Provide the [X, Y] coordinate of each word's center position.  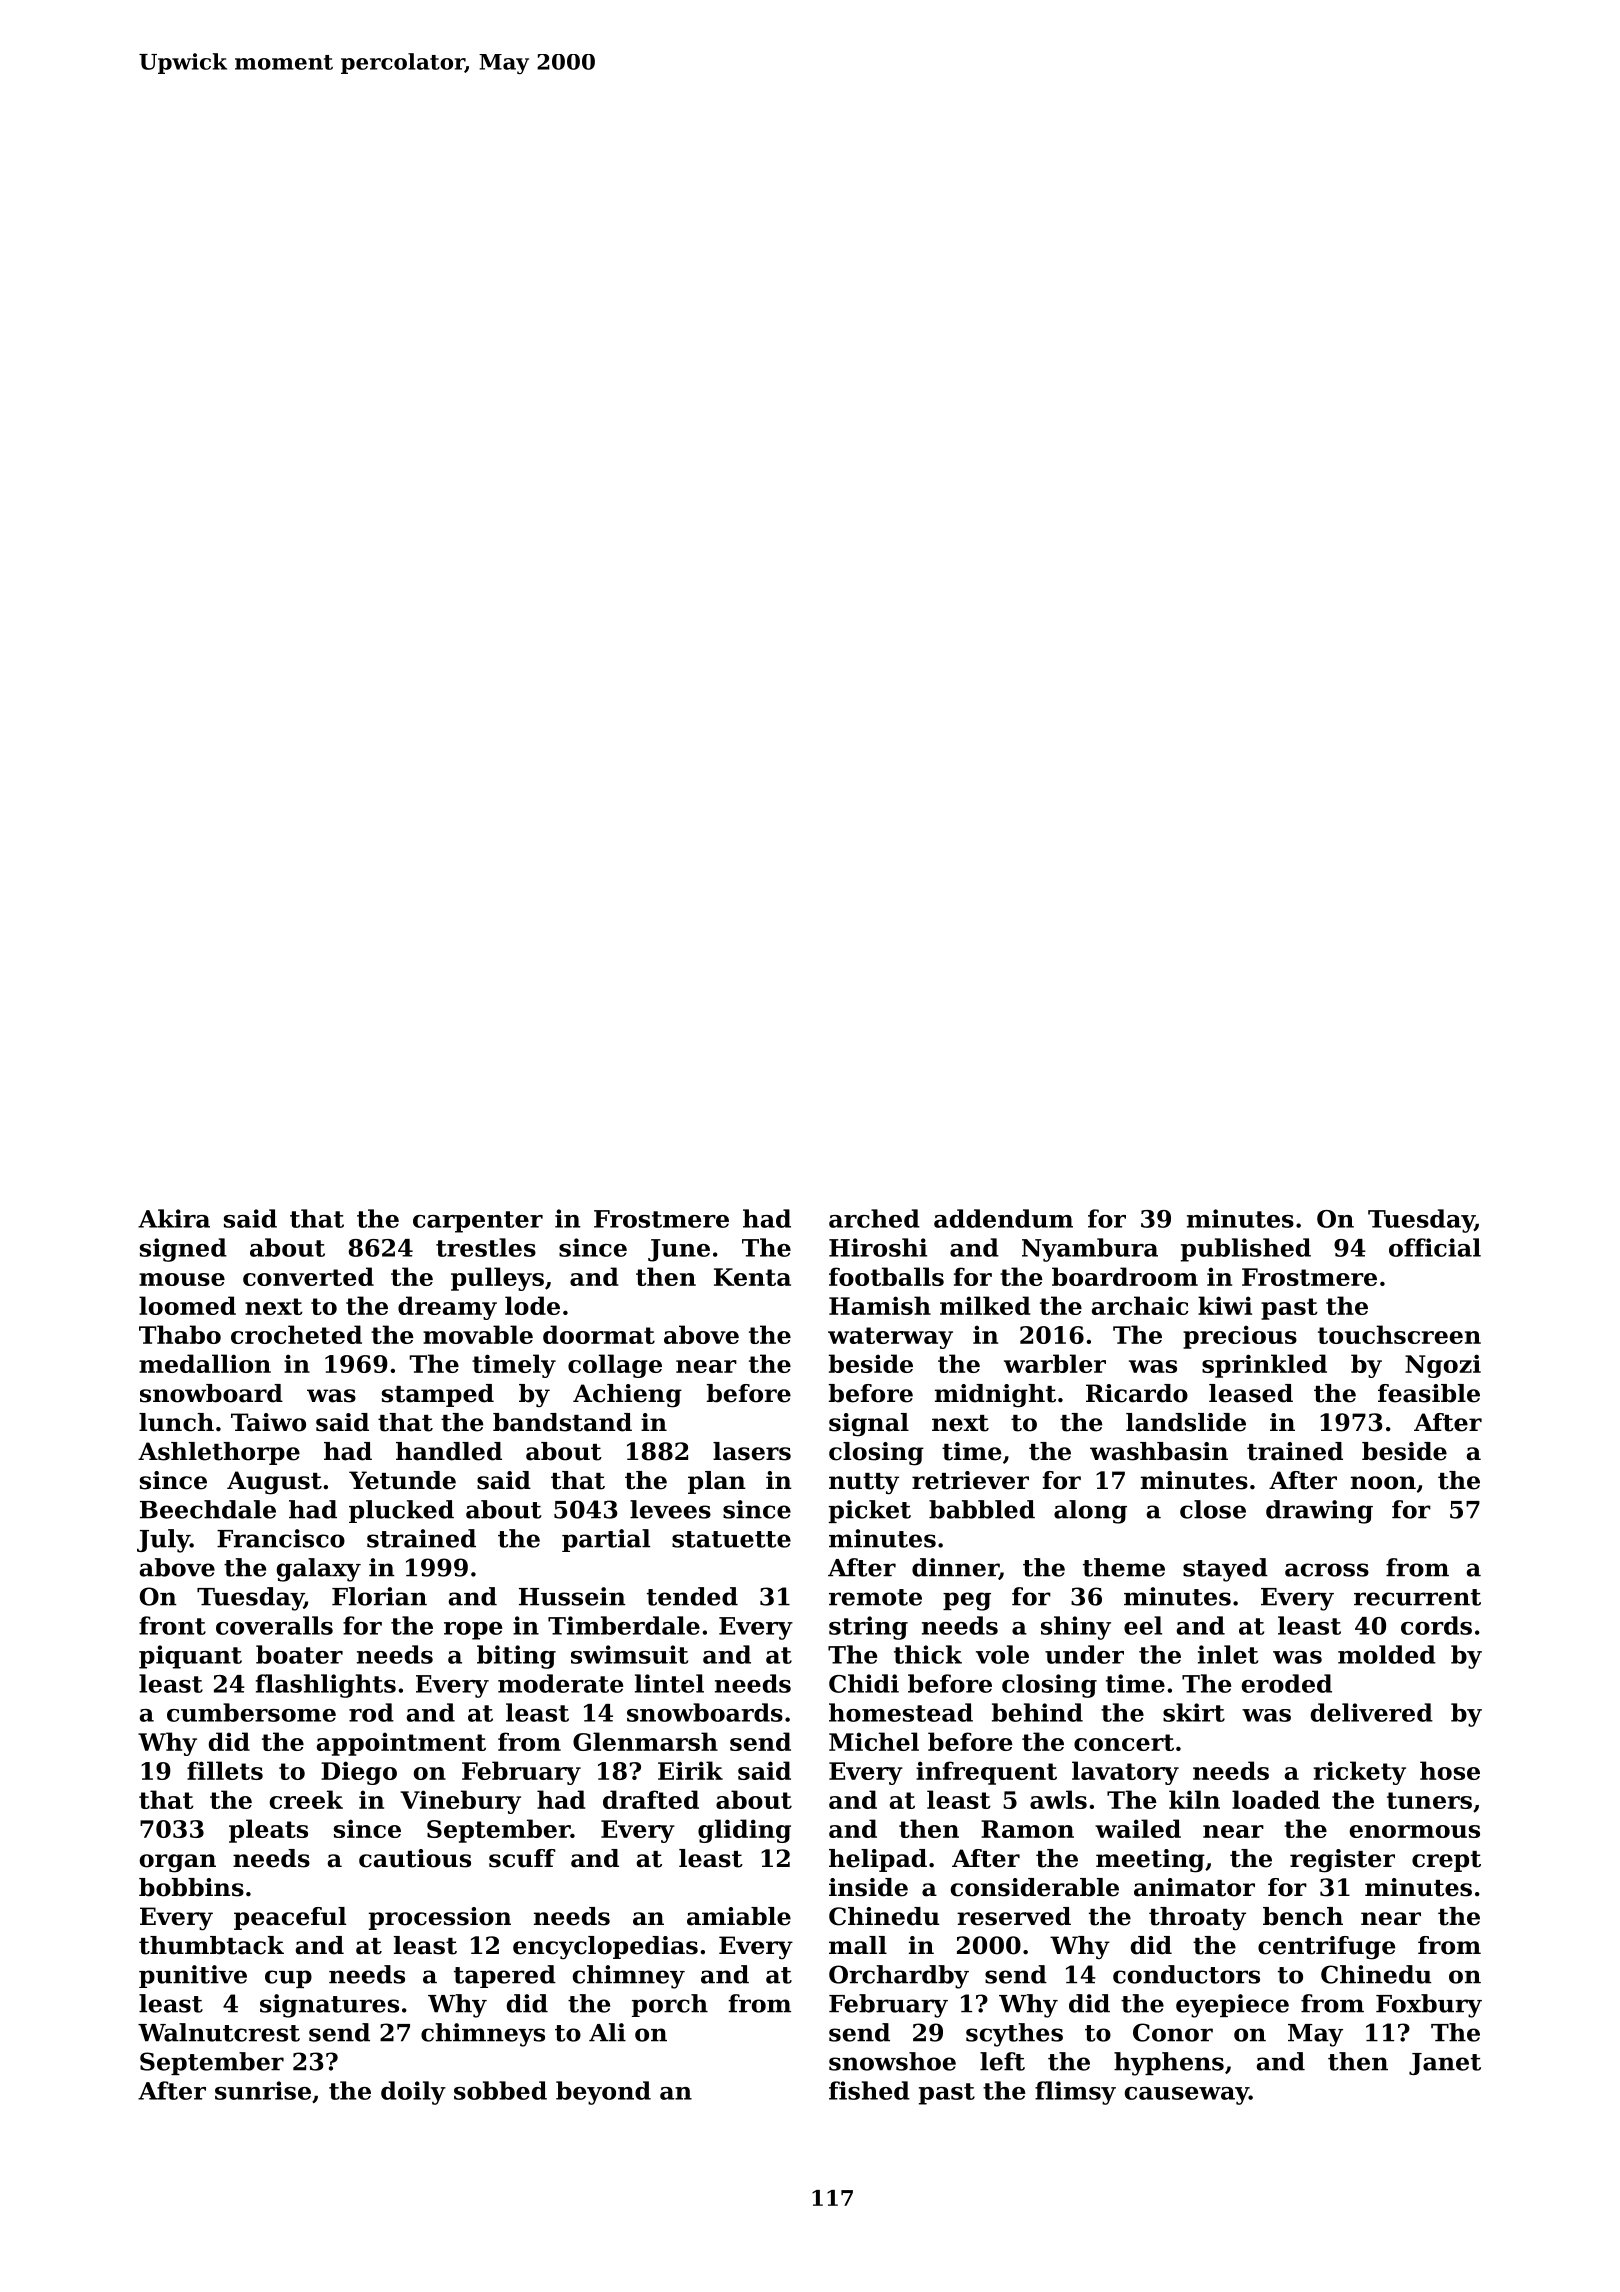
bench [1303, 1916]
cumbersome [251, 1712]
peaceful [290, 1918]
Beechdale [208, 1509]
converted [308, 1276]
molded [1387, 1654]
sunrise [263, 2090]
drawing [1319, 1512]
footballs [886, 1276]
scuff [522, 1858]
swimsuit [629, 1654]
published [1246, 1250]
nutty [864, 1484]
